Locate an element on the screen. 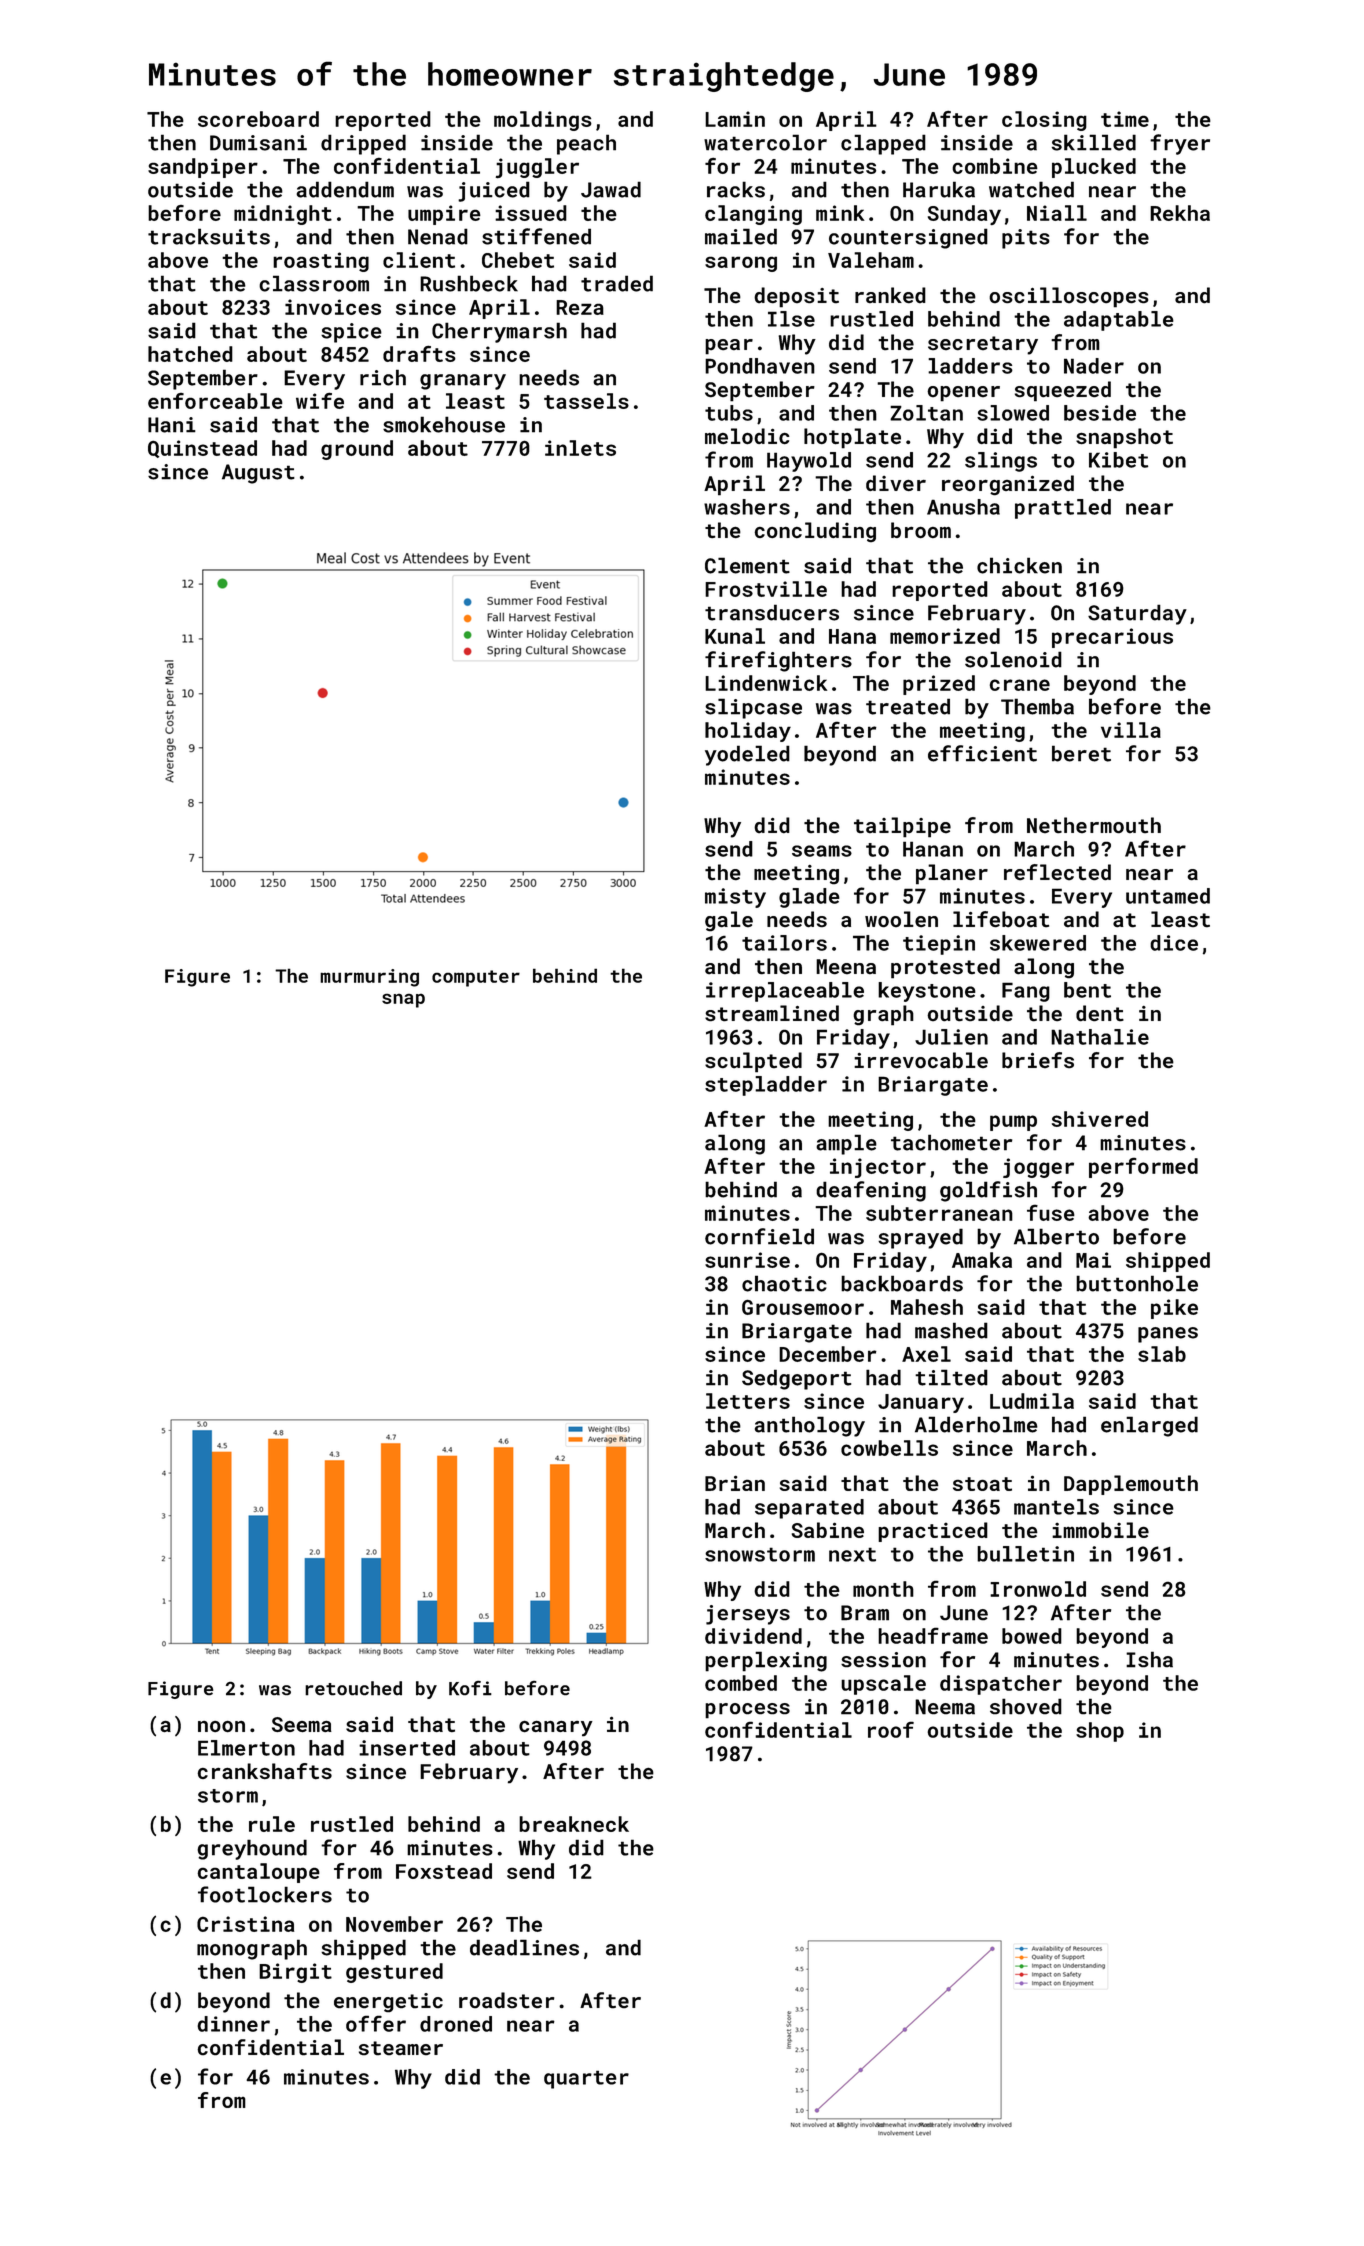 The width and height of the screenshot is (1364, 2246). tachometer is located at coordinates (951, 1142).
